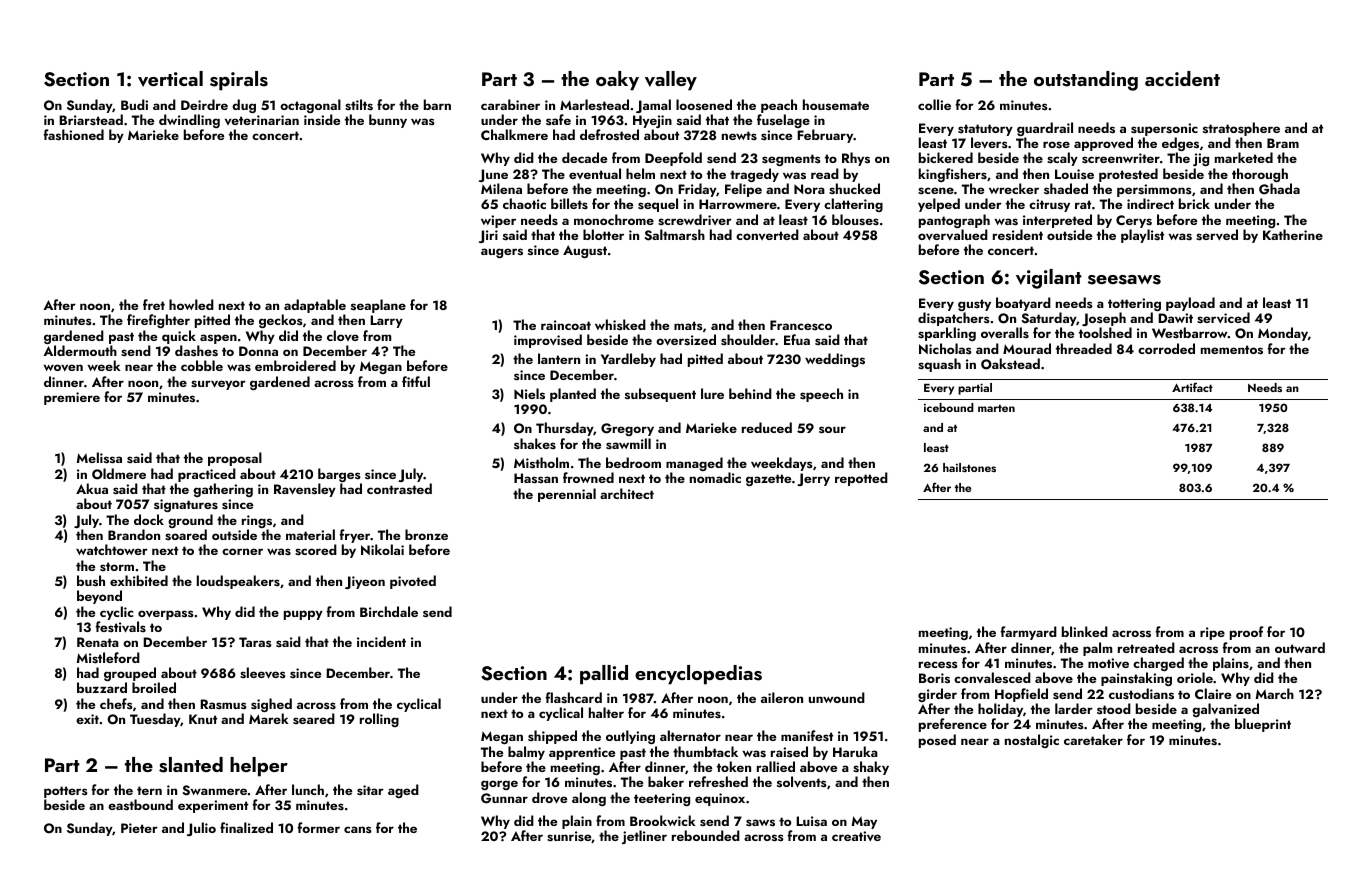  Describe the element at coordinates (589, 799) in the document. I see `along` at that location.
